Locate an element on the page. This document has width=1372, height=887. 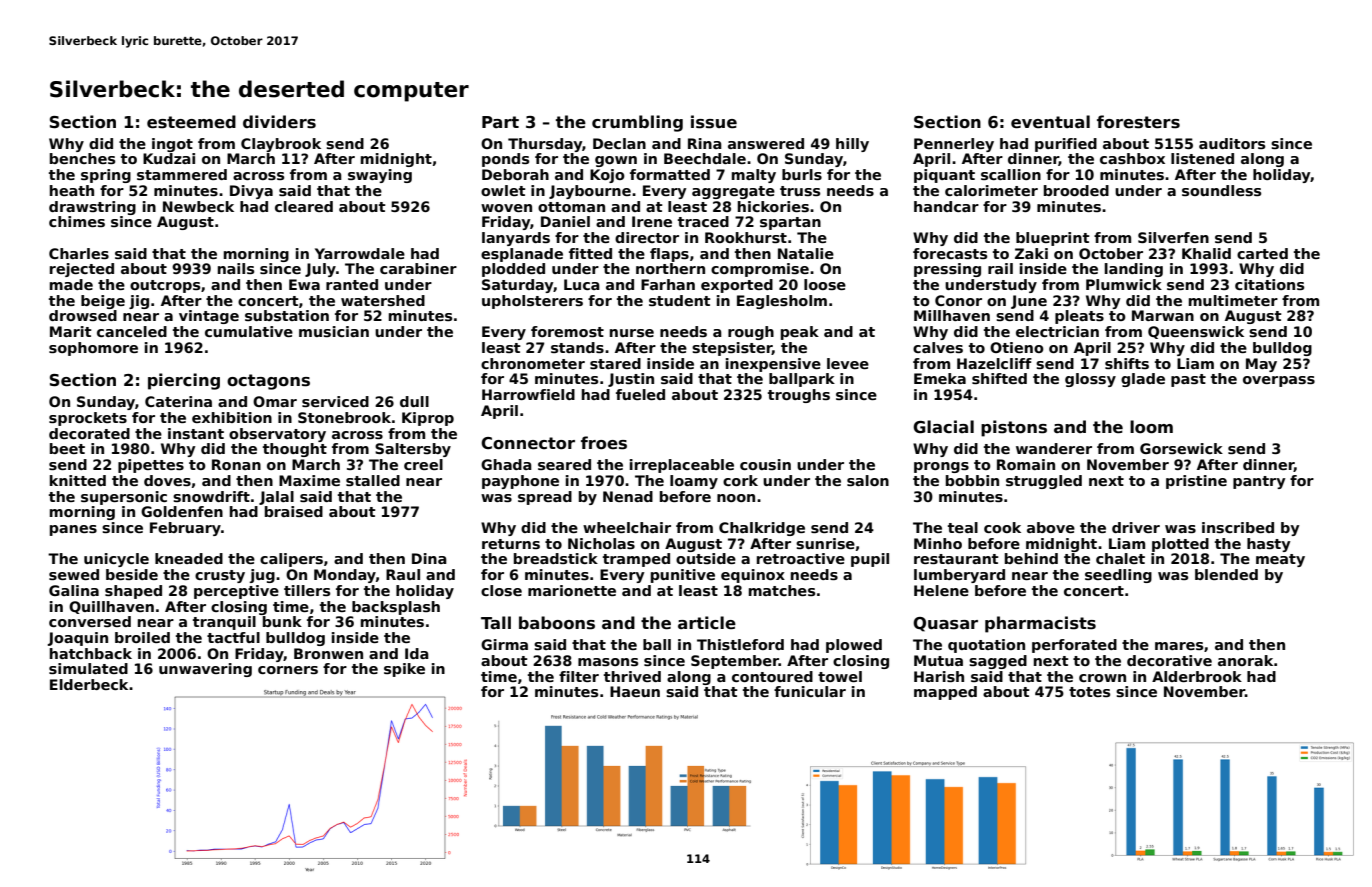
inscribed is located at coordinates (1238, 527).
